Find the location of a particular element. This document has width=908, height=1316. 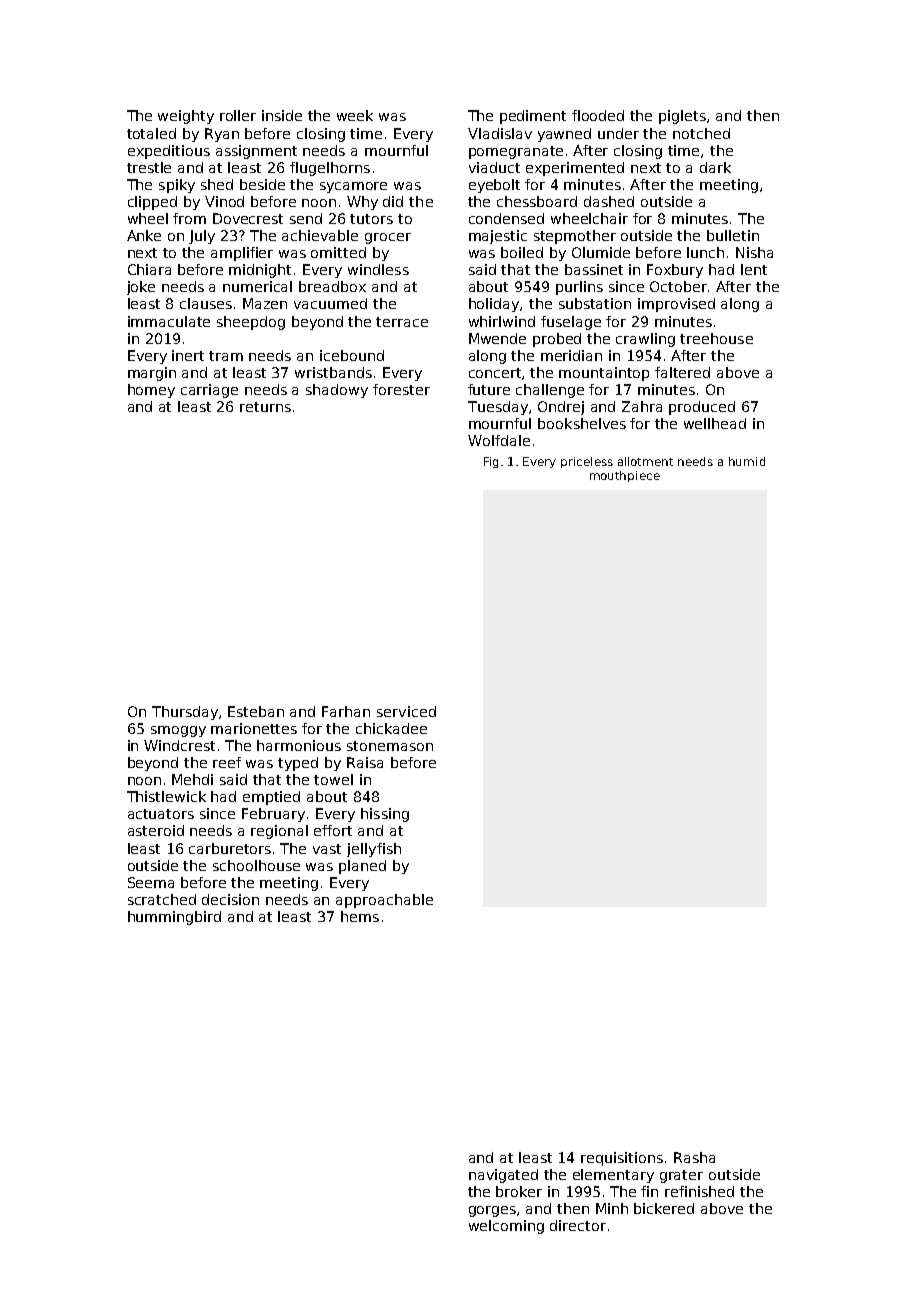

Raisa is located at coordinates (365, 762).
